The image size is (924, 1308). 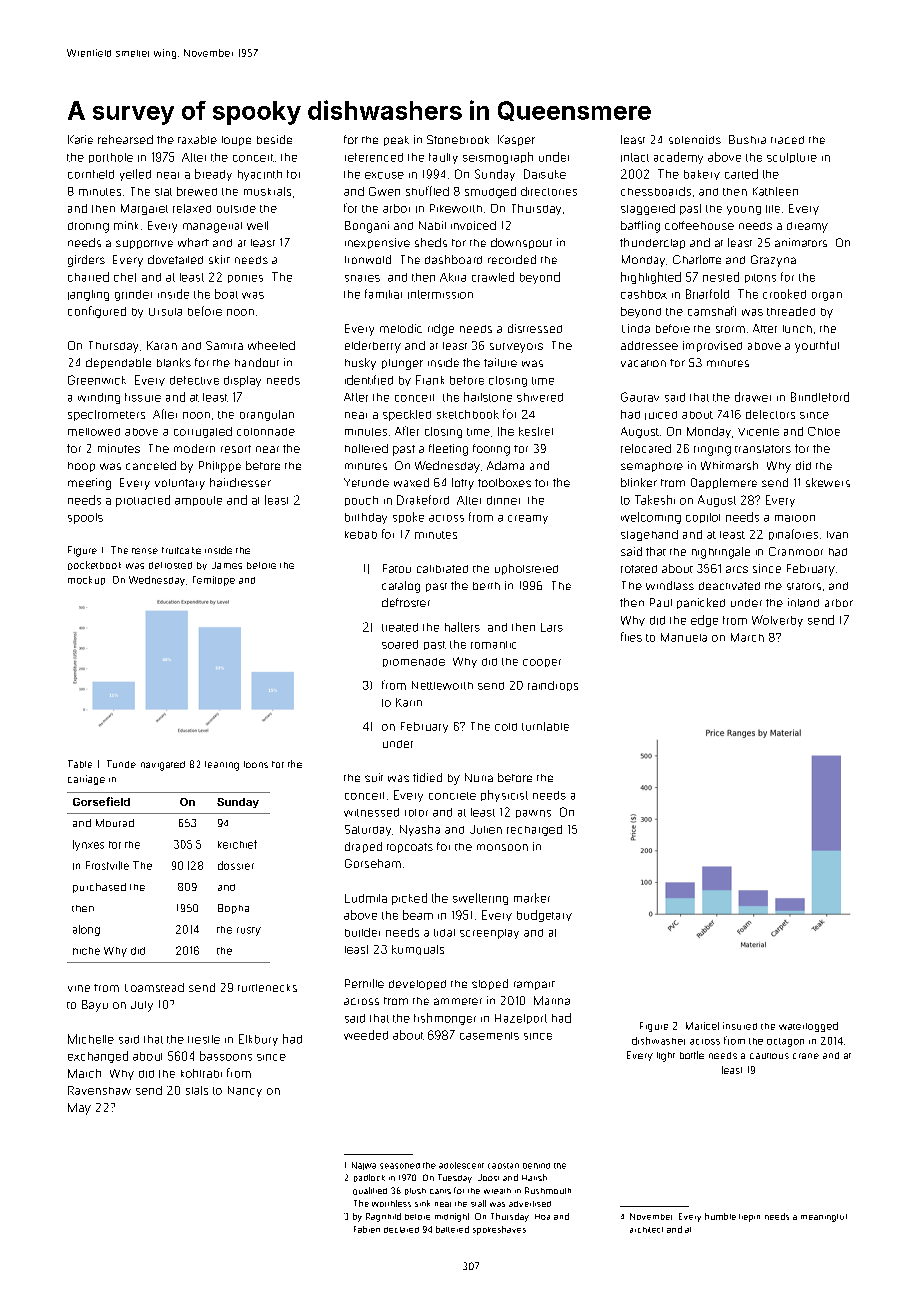 What do you see at coordinates (506, 727) in the screenshot?
I see `cold` at bounding box center [506, 727].
